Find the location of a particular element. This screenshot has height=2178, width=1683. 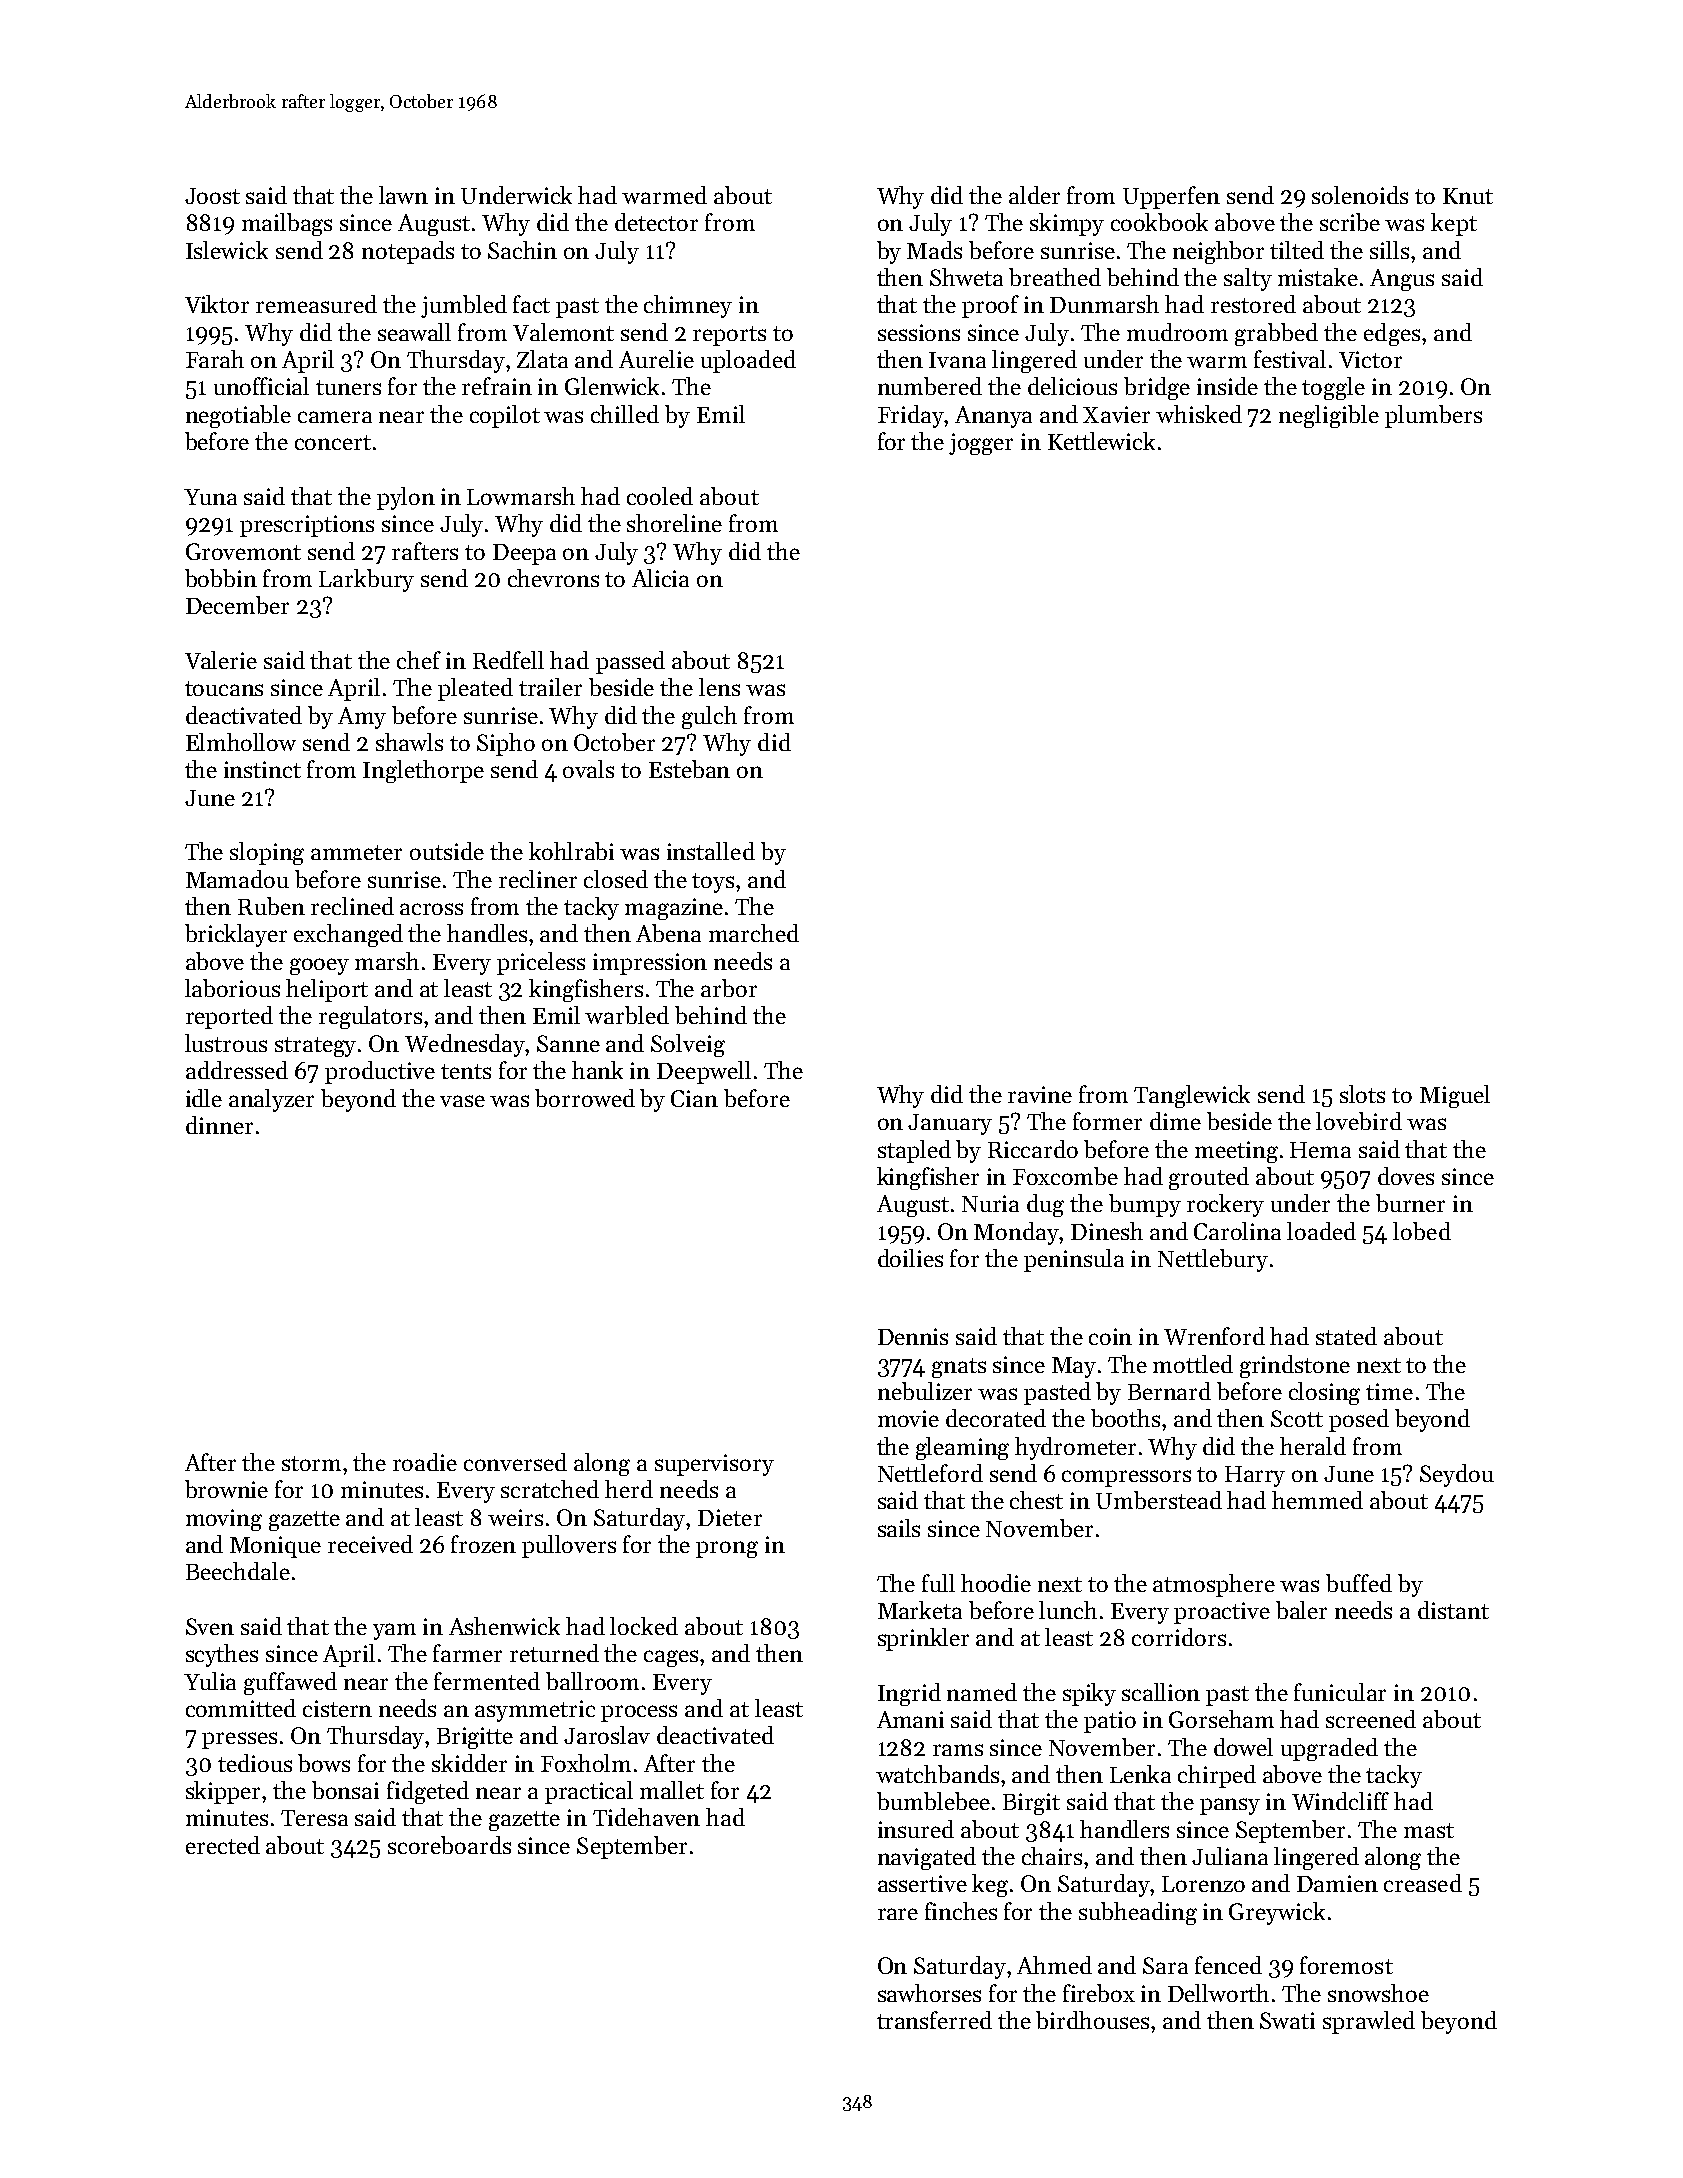

Friday is located at coordinates (911, 416).
